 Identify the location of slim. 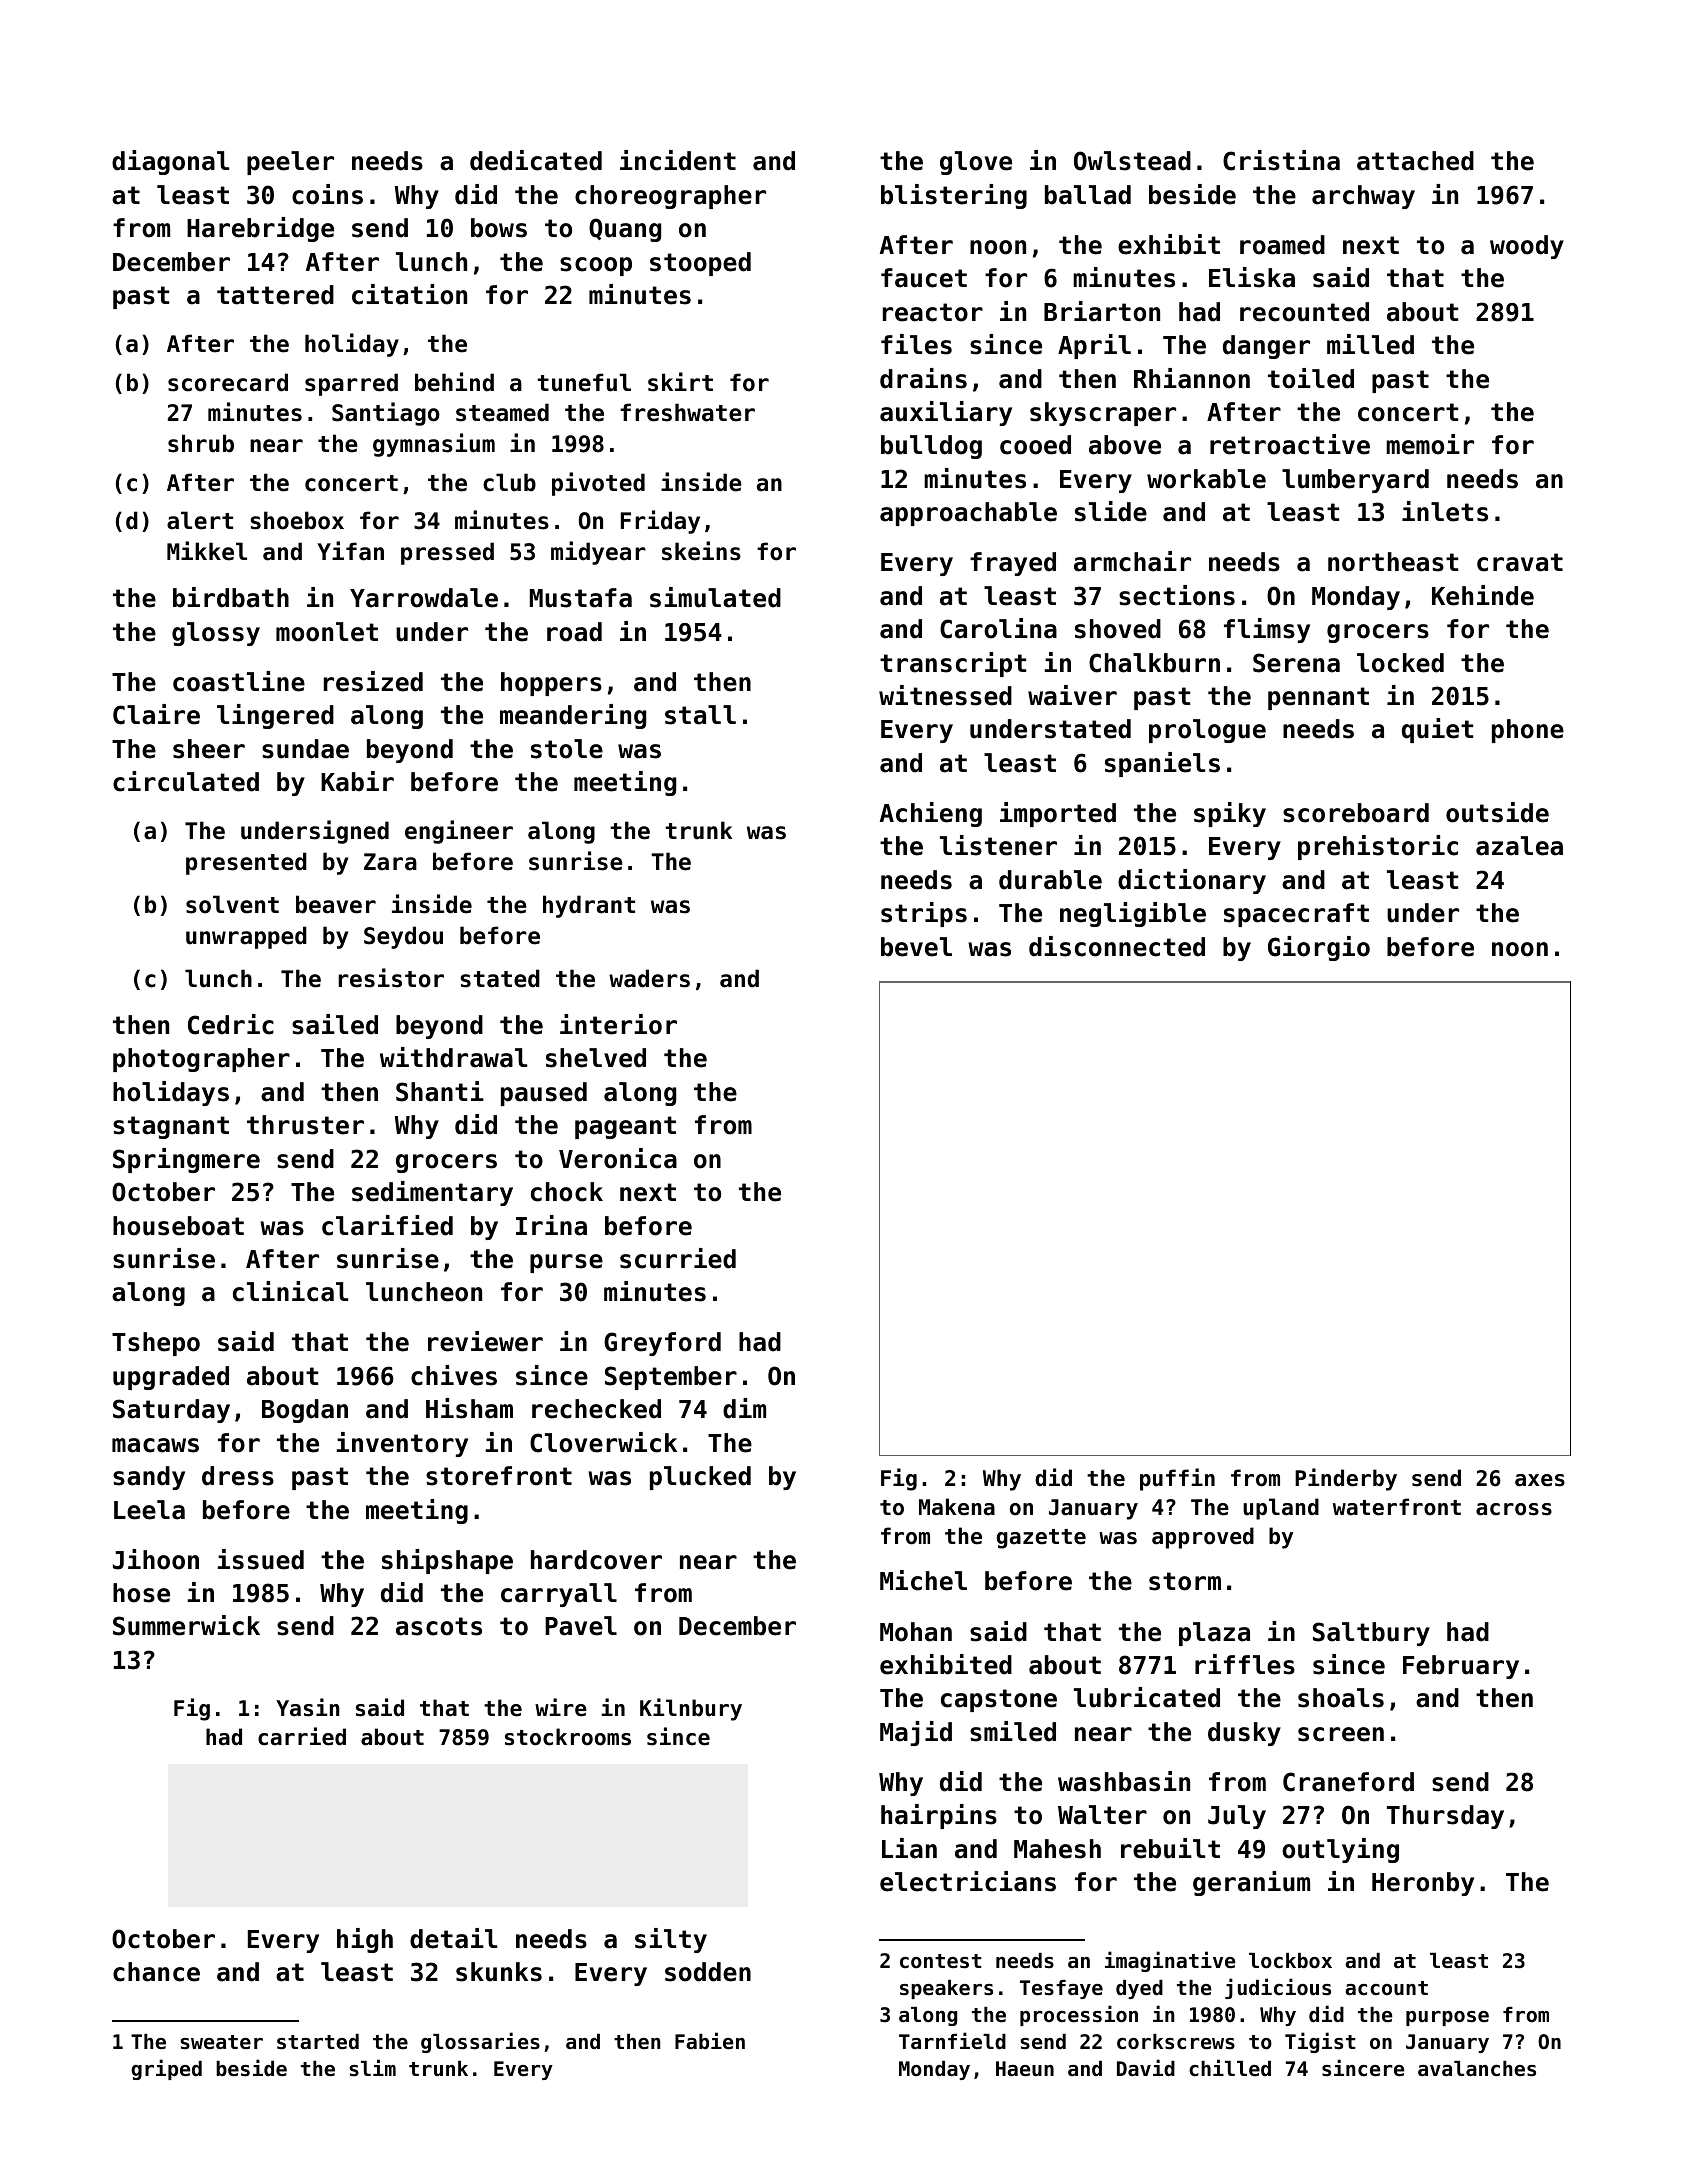
(372, 2068).
